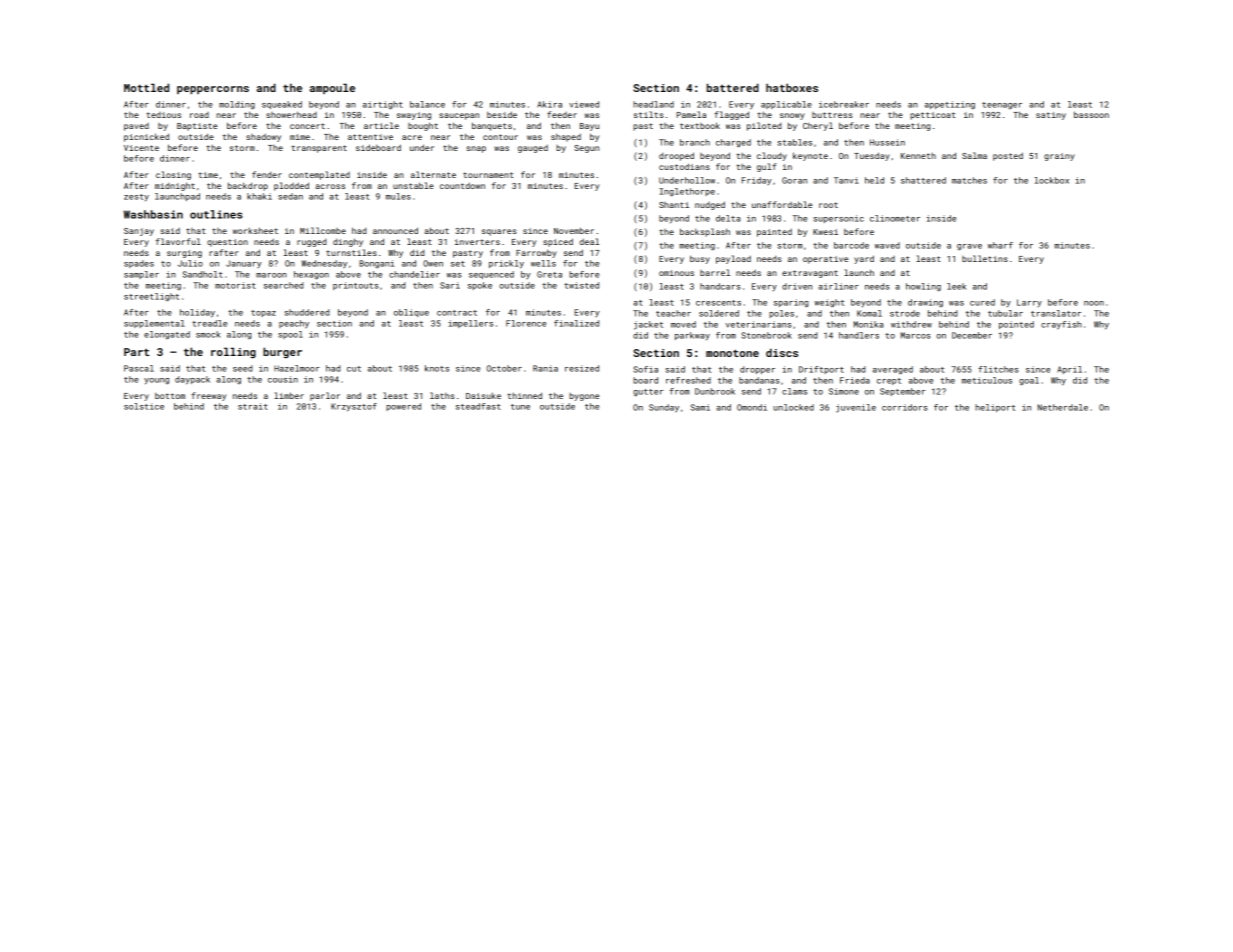  I want to click on handcars, so click(720, 286).
